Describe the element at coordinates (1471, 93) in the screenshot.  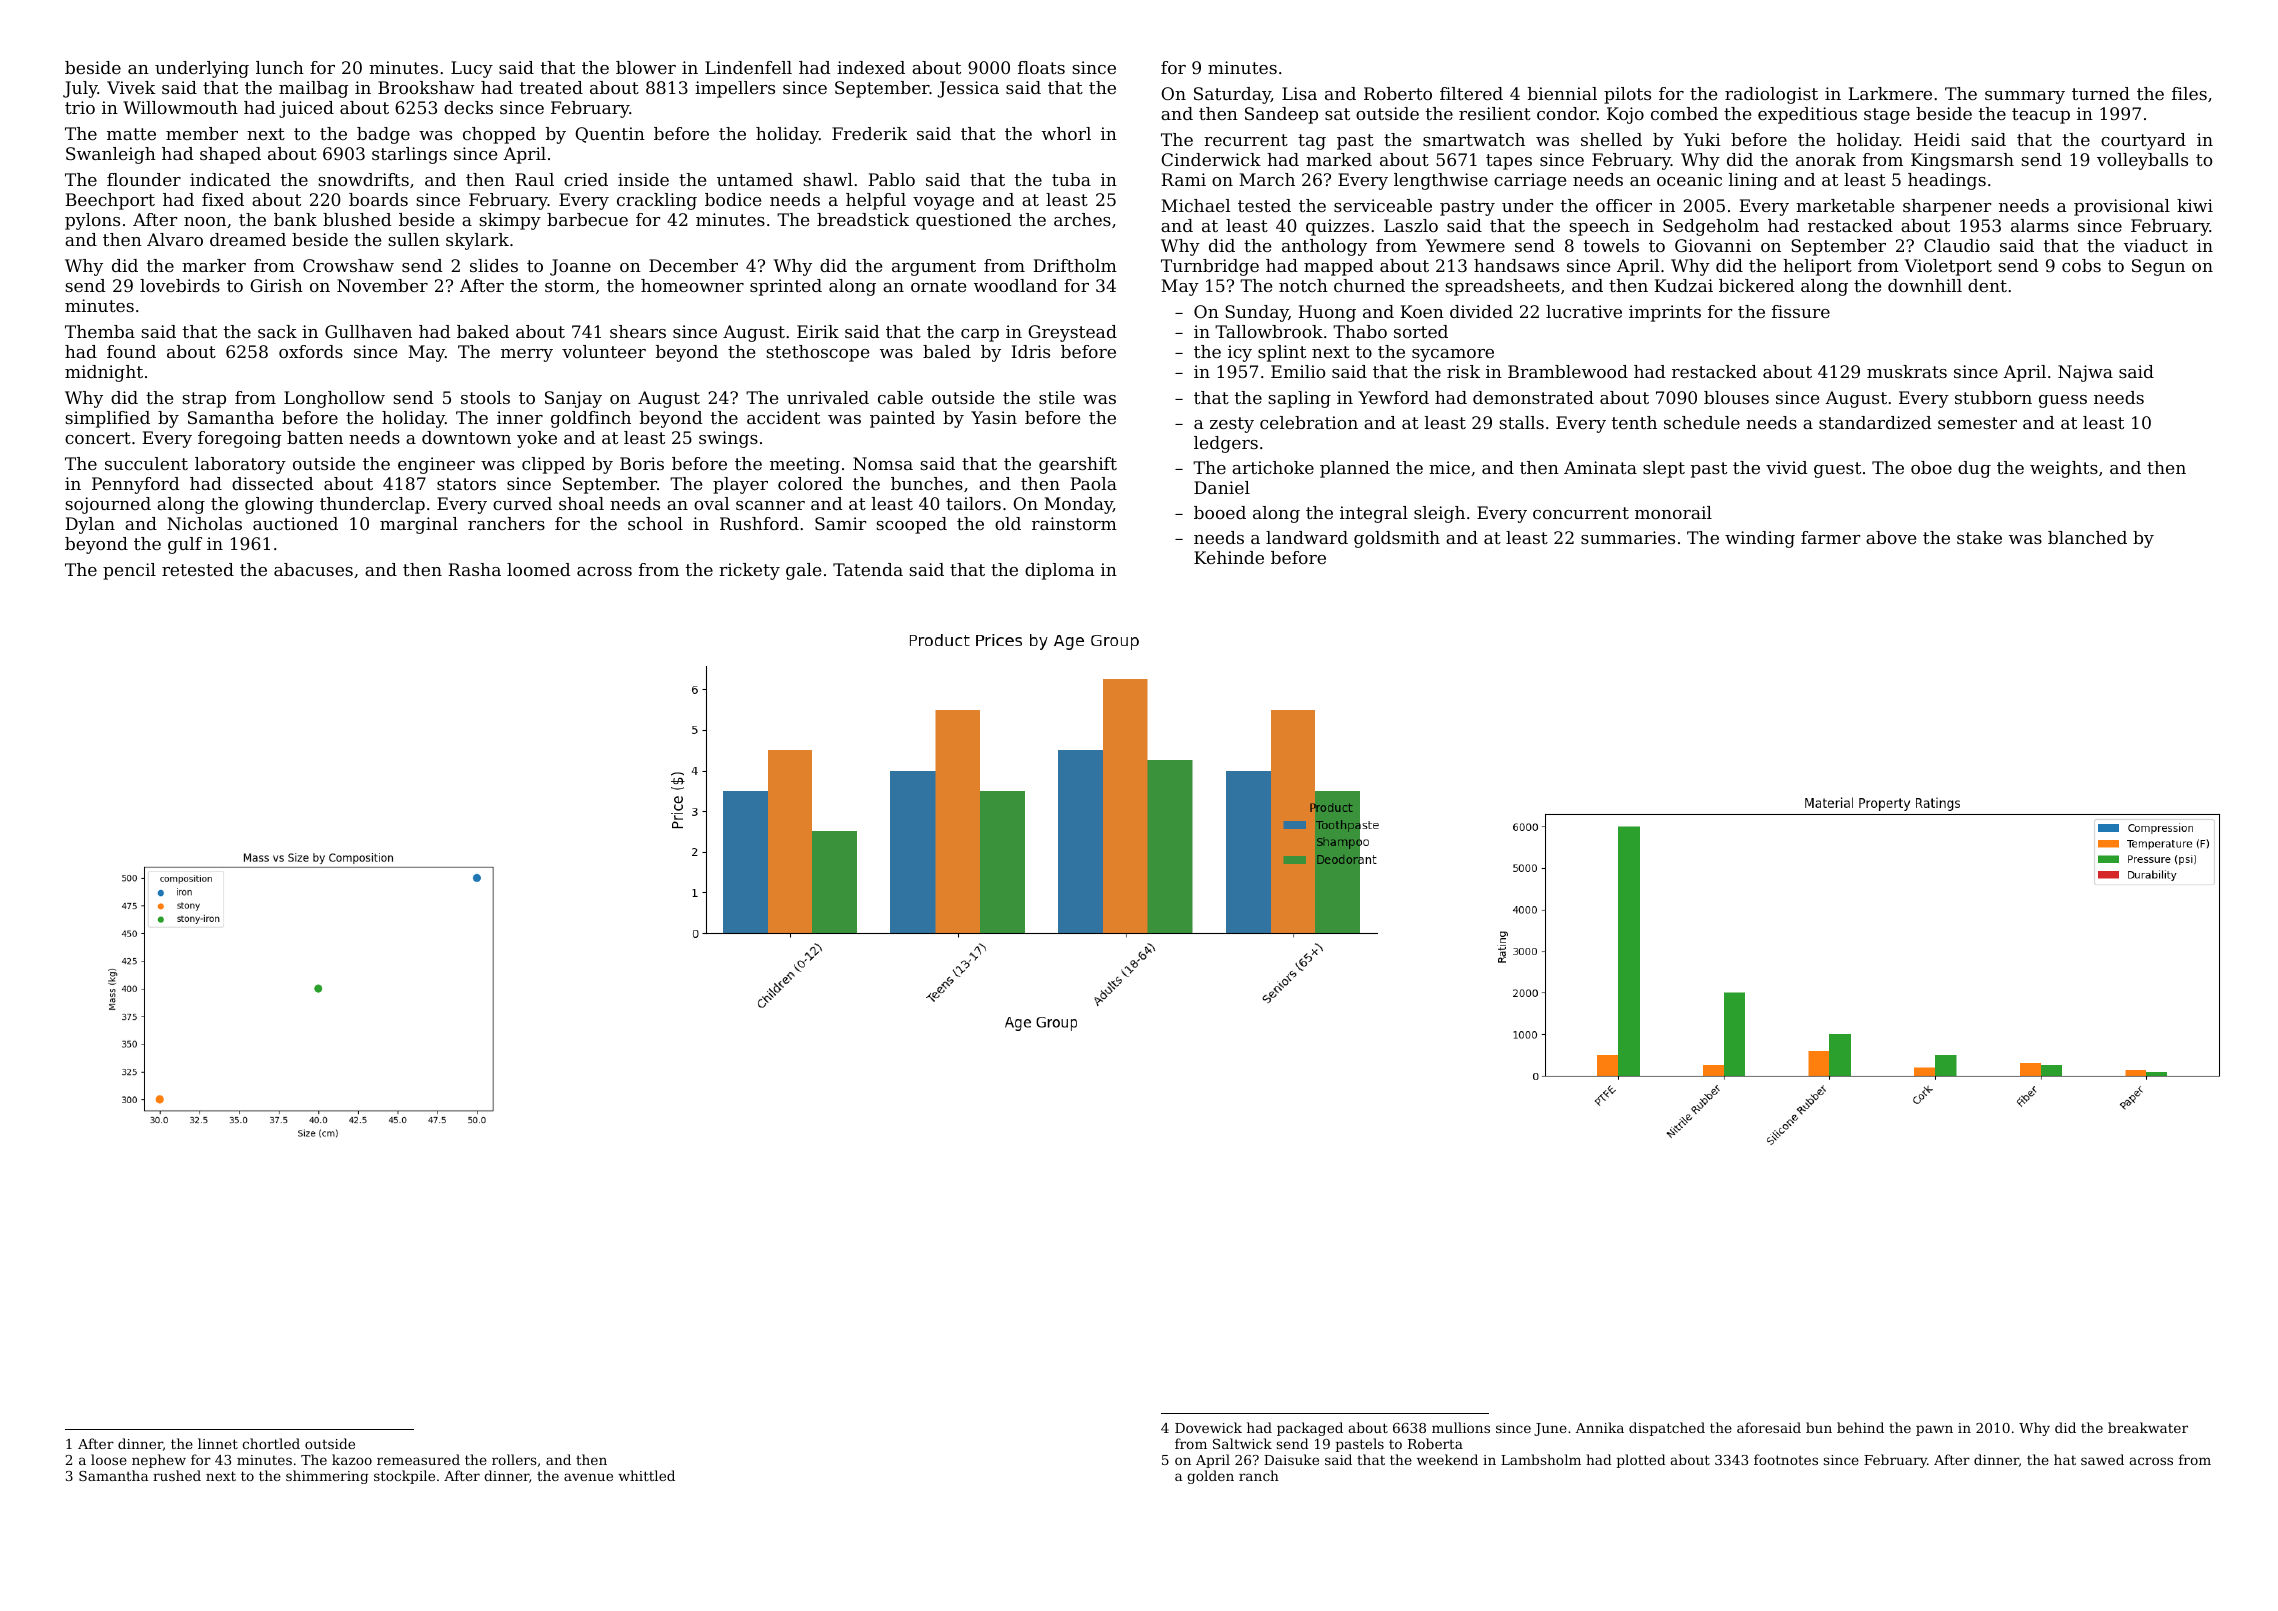
I see `filtered` at that location.
